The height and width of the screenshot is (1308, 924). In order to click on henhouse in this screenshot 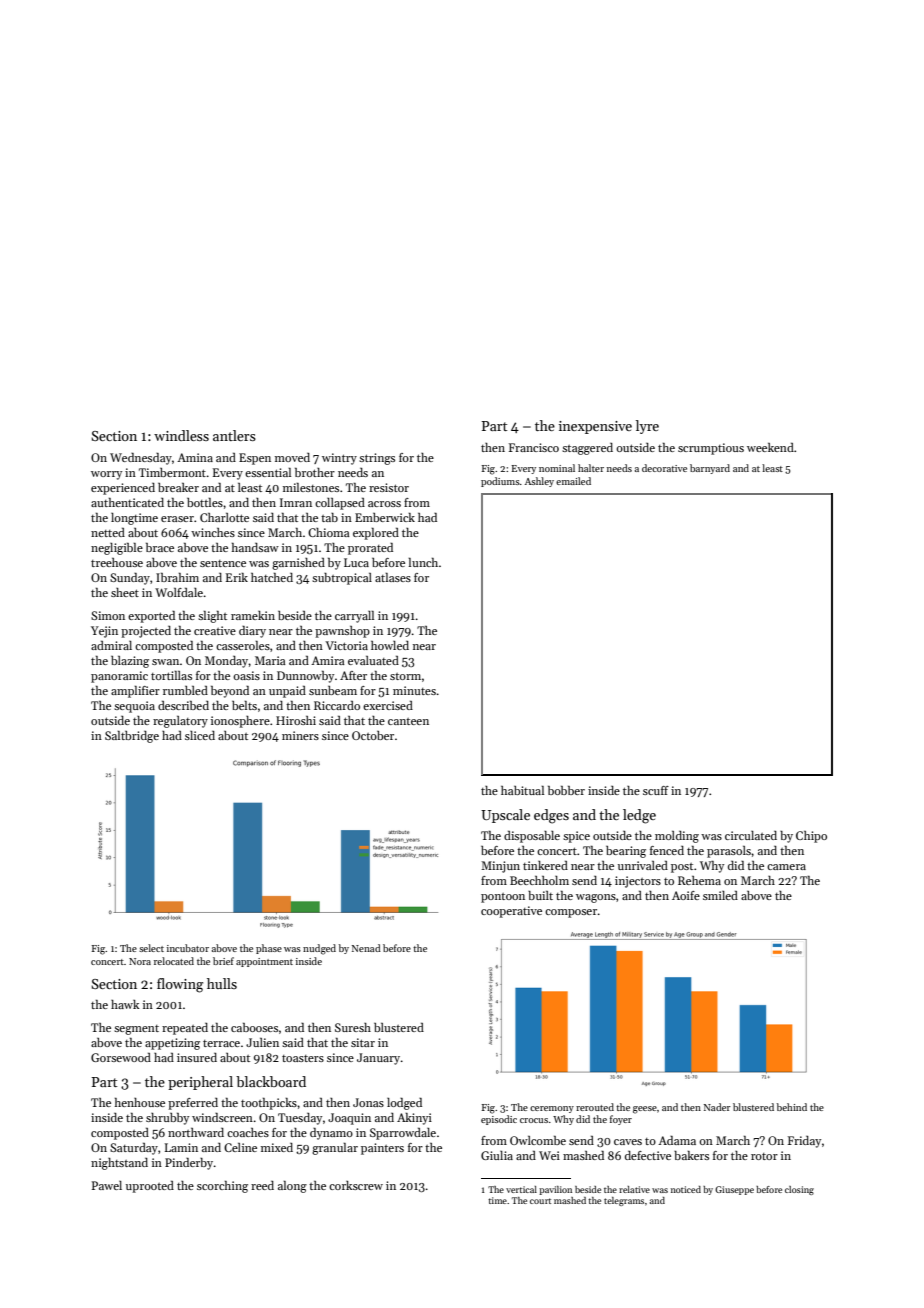, I will do `click(140, 1102)`.
